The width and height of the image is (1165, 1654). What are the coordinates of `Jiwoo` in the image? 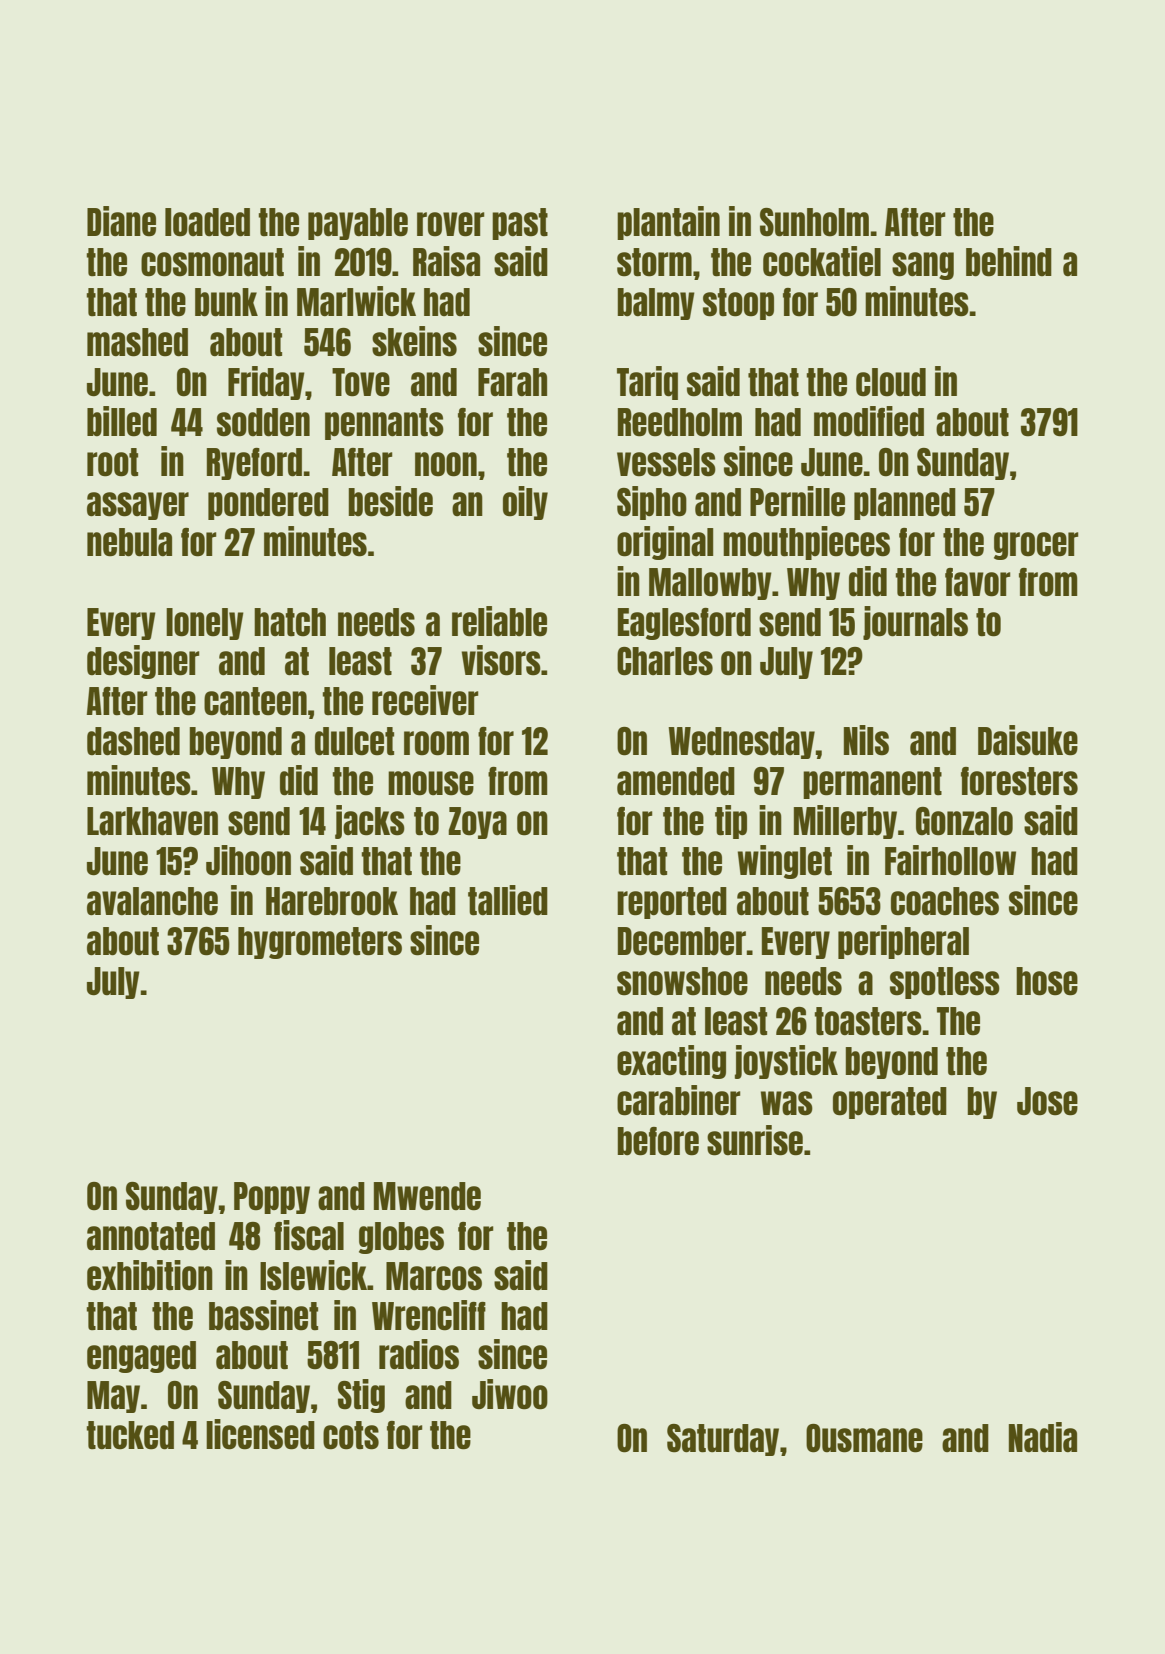 It's located at (510, 1394).
